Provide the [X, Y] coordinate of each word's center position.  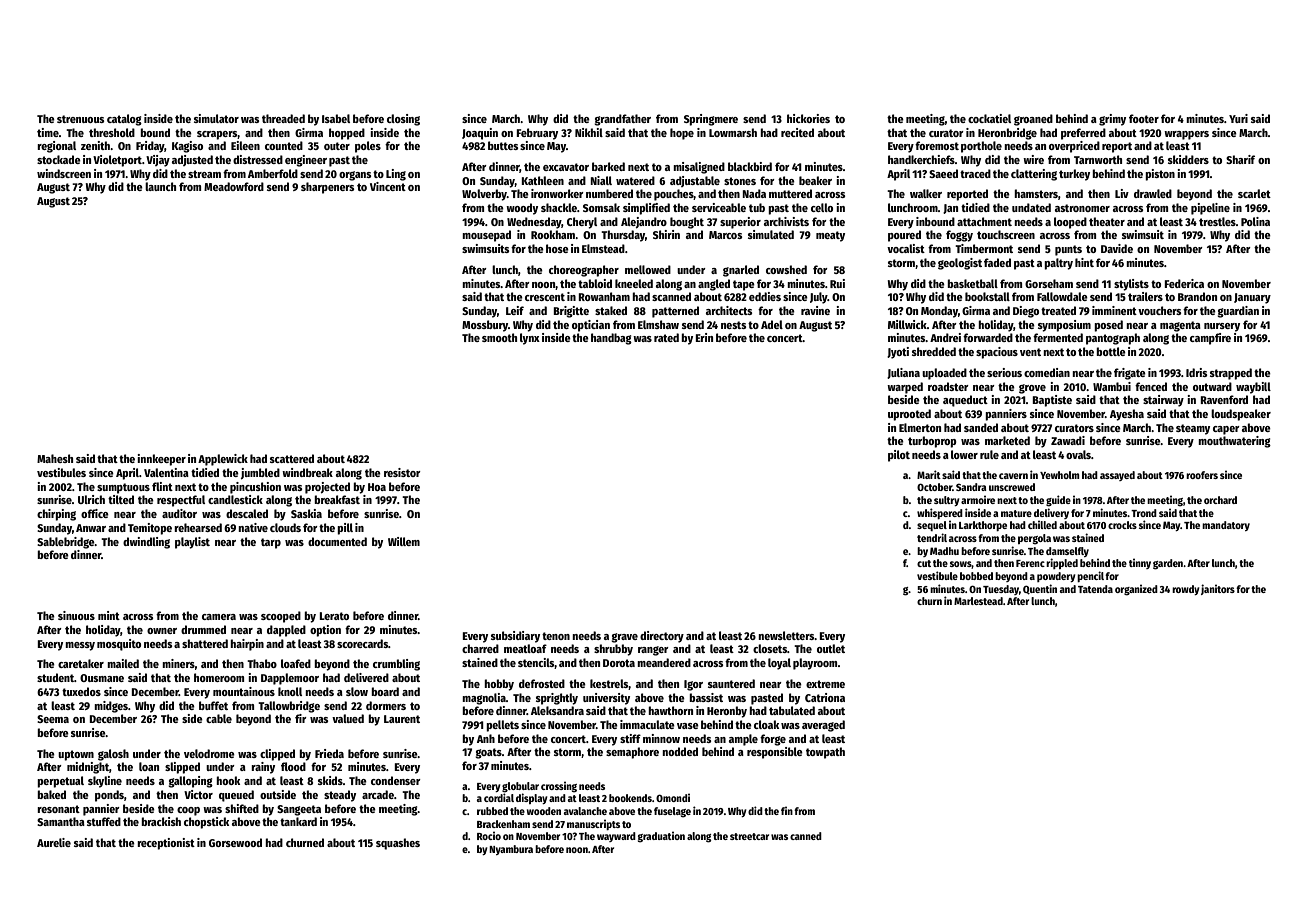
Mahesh [55, 458]
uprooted [909, 415]
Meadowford [234, 186]
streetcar [749, 836]
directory [662, 637]
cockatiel [989, 118]
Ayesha [1127, 415]
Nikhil [589, 132]
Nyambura [511, 850]
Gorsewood [235, 842]
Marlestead [978, 601]
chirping [56, 515]
